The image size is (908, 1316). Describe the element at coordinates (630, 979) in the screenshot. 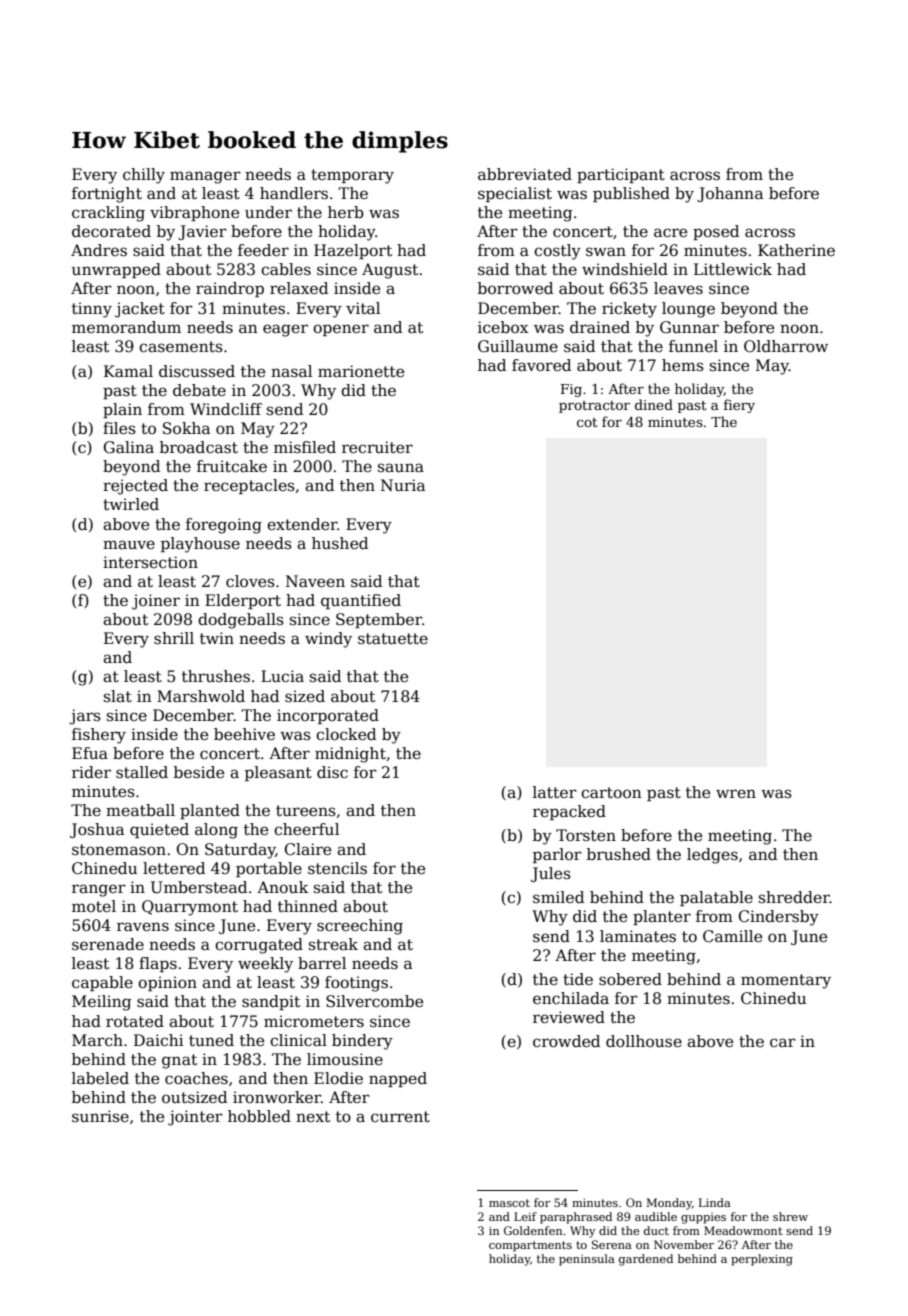

I see `sobered` at that location.
